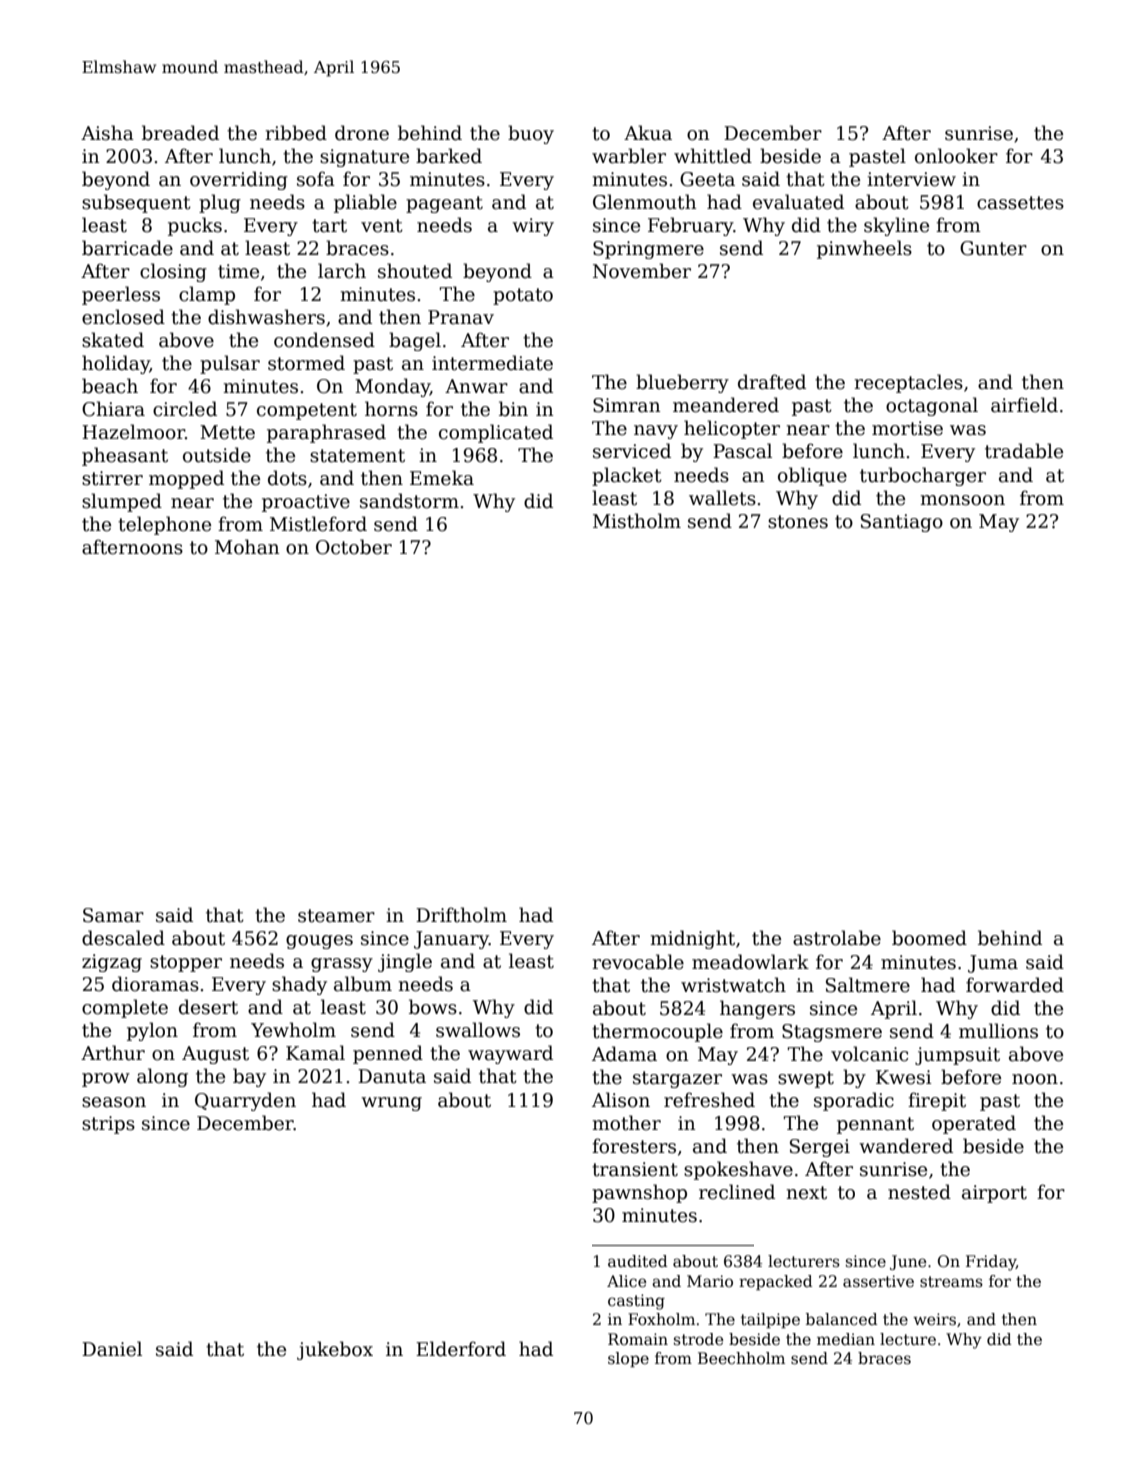  I want to click on drafted, so click(772, 382).
